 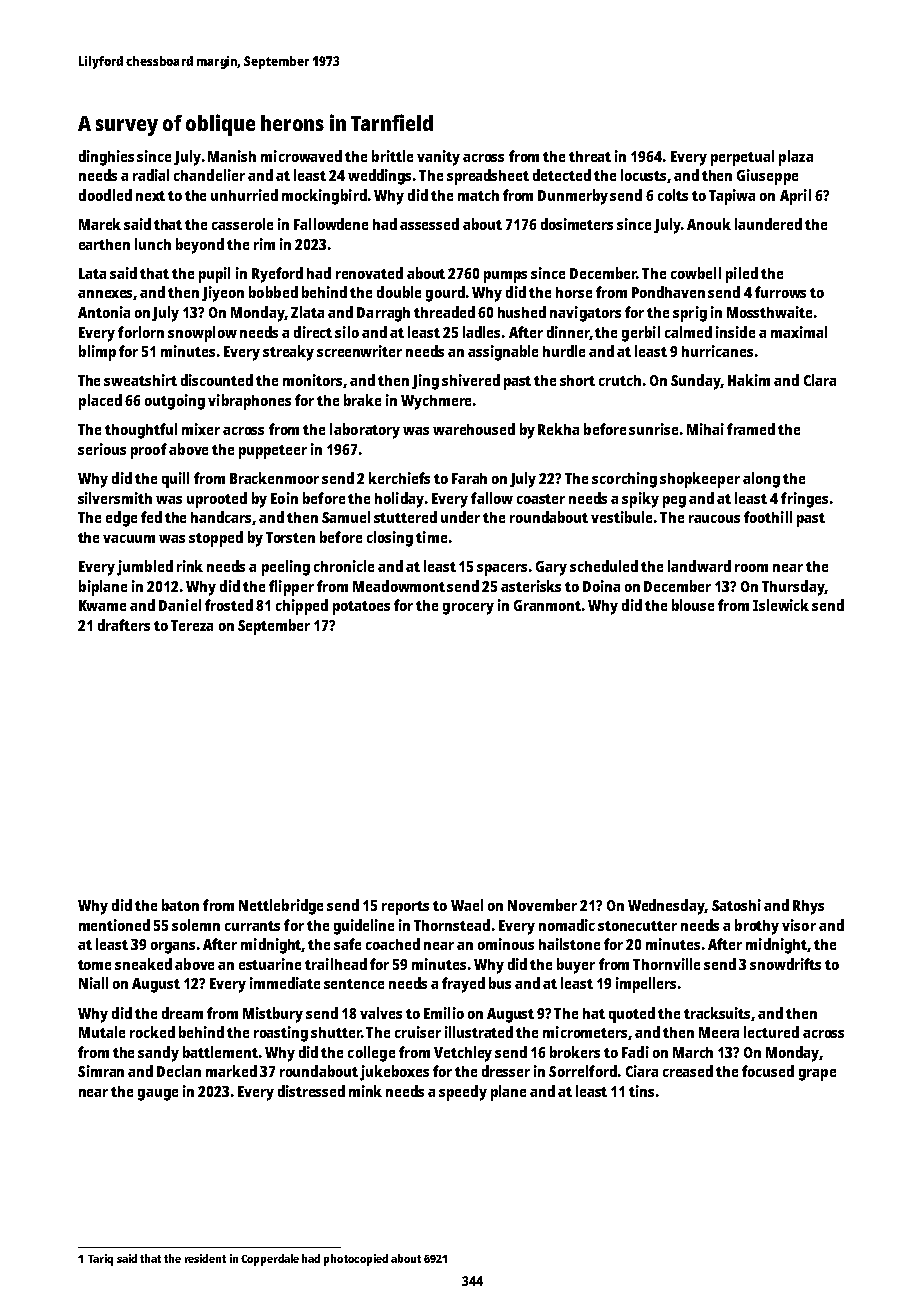 What do you see at coordinates (468, 609) in the page?
I see `grocery` at bounding box center [468, 609].
